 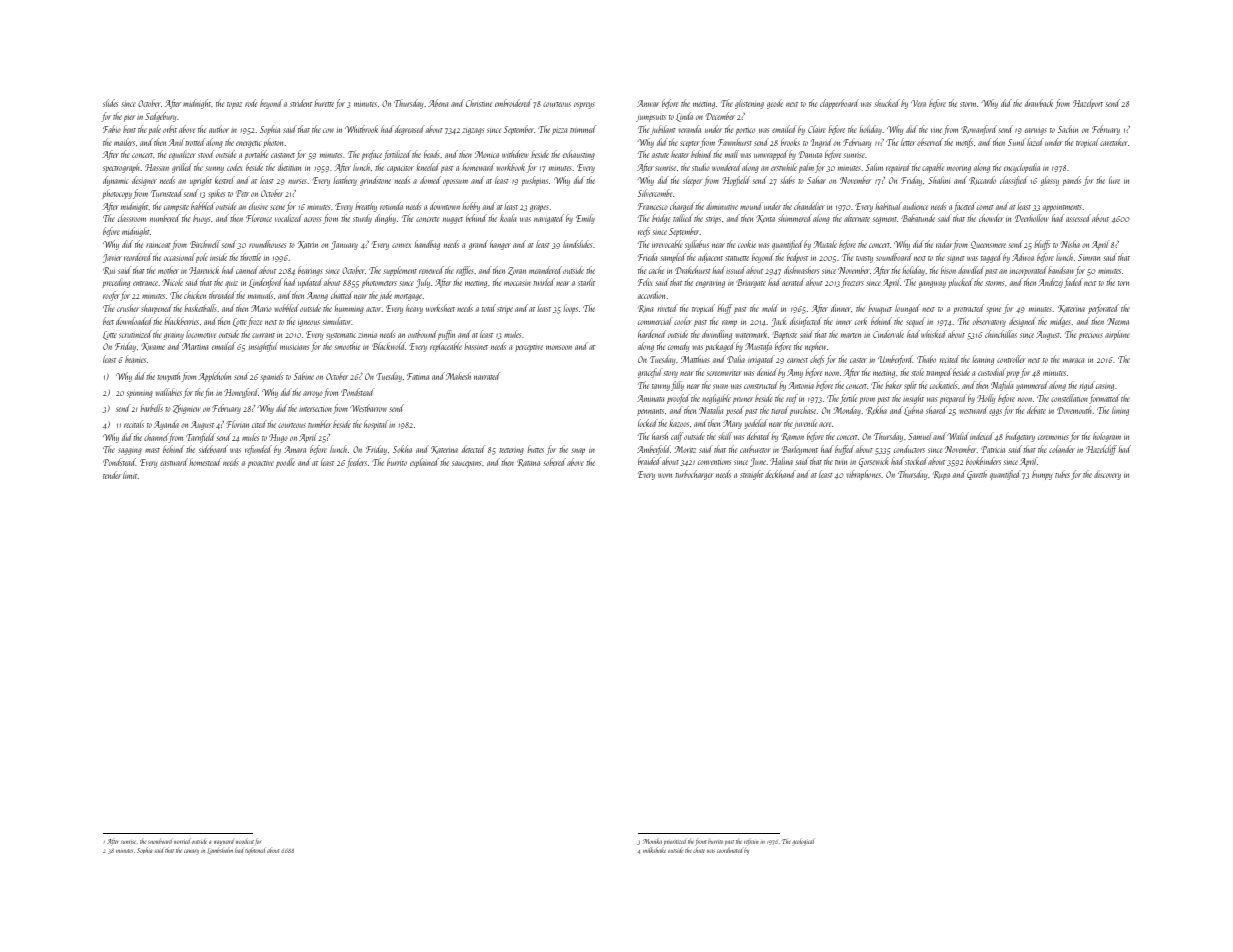 I want to click on segment, so click(x=885, y=220).
